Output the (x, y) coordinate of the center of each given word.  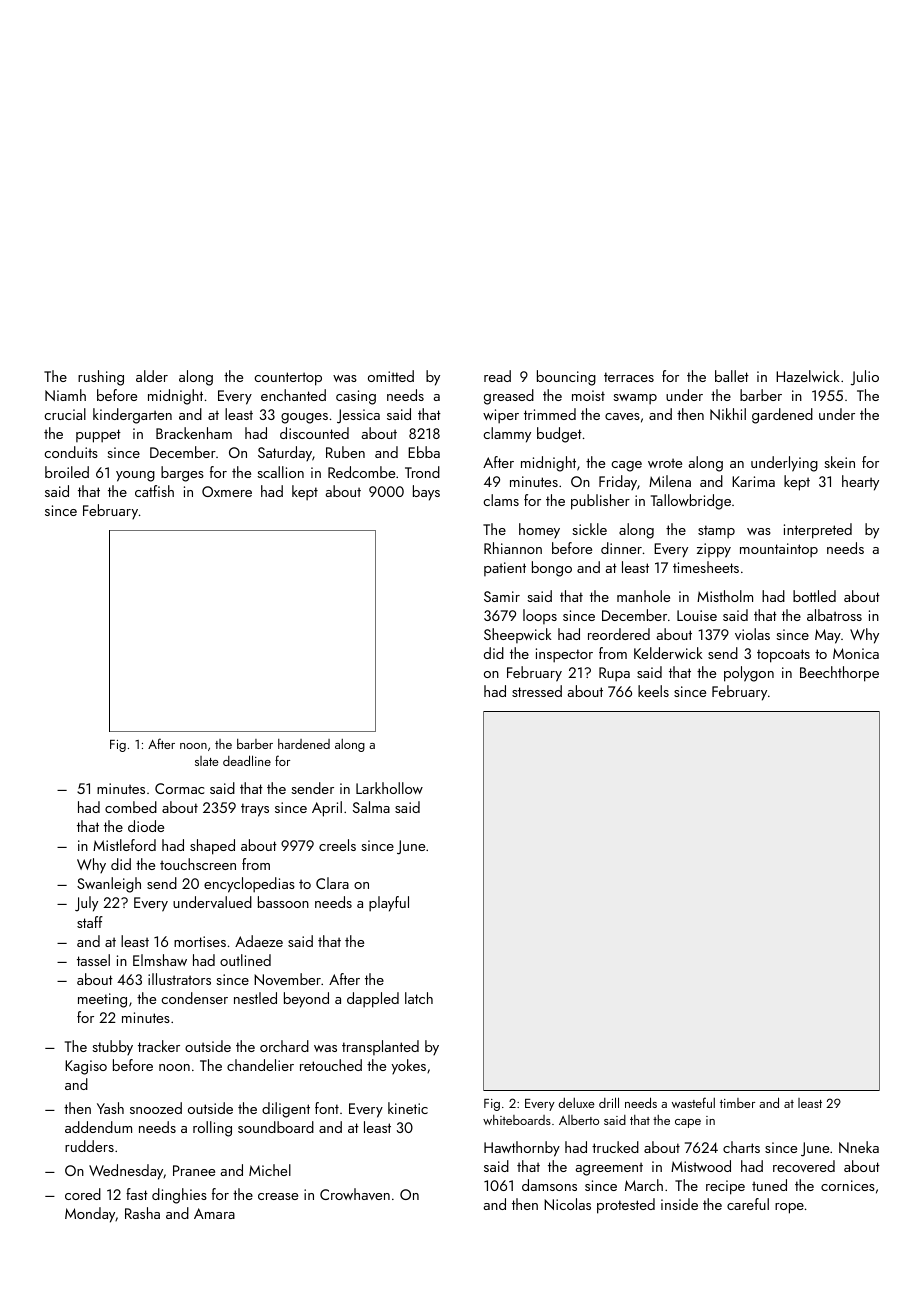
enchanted (293, 395)
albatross (834, 615)
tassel (93, 960)
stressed (537, 691)
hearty (860, 483)
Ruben (345, 452)
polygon (749, 674)
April (327, 809)
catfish (154, 491)
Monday (90, 1215)
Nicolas (567, 1204)
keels (653, 691)
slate (207, 761)
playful (389, 904)
